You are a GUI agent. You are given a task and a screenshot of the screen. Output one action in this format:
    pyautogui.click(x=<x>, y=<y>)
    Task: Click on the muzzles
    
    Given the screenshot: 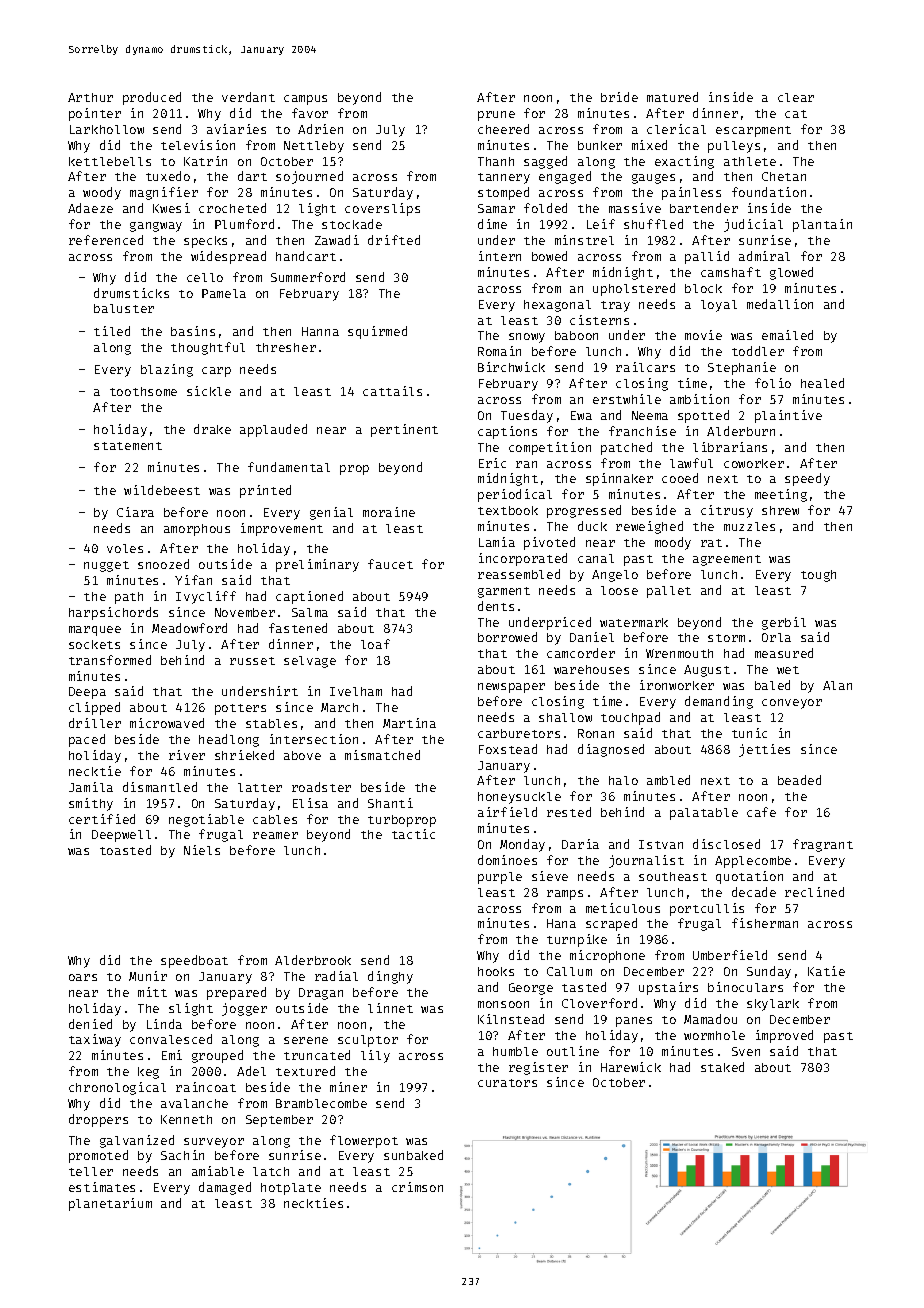 What is the action you would take?
    pyautogui.click(x=749, y=526)
